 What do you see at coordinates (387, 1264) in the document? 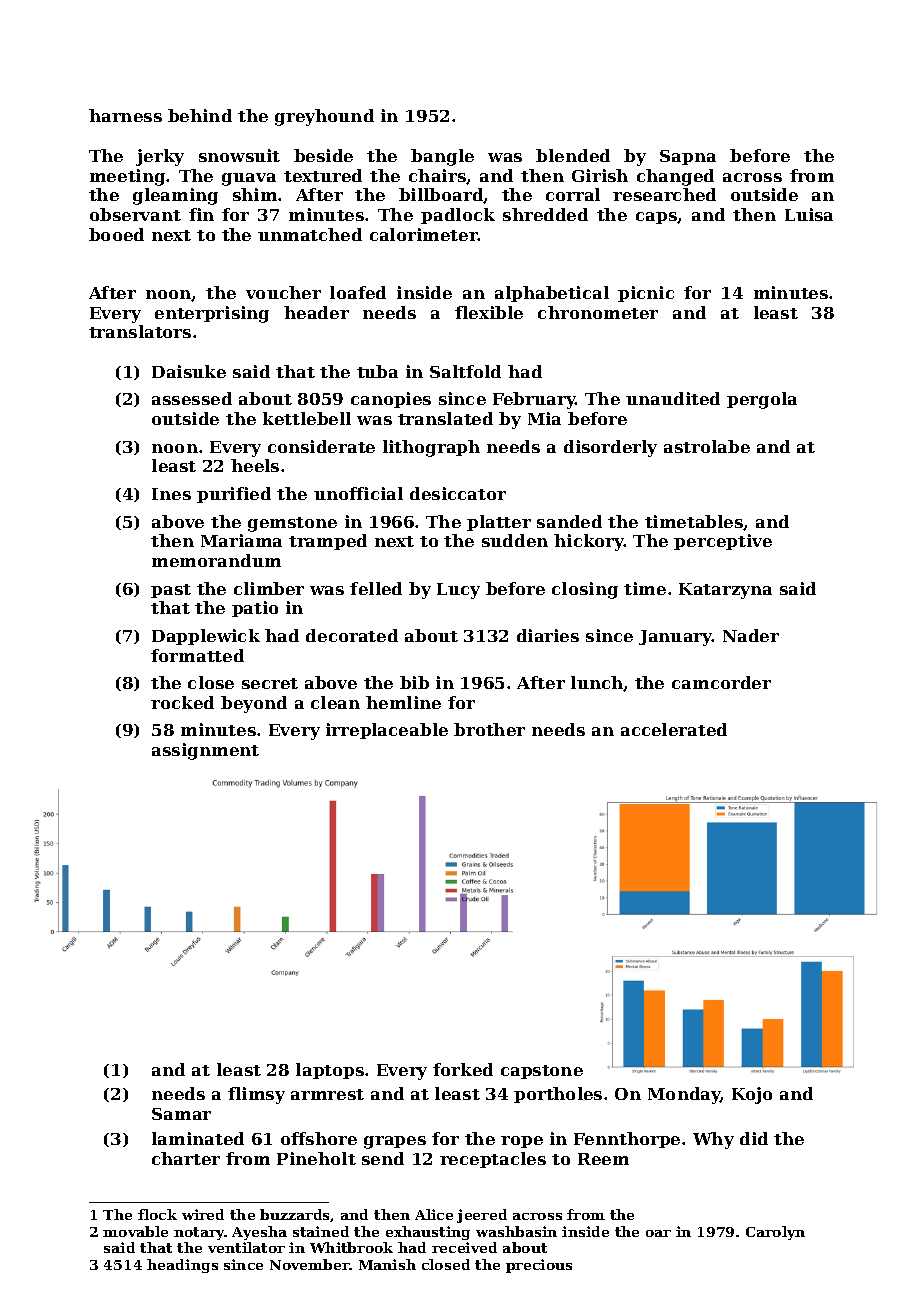
I see `Manish` at bounding box center [387, 1264].
